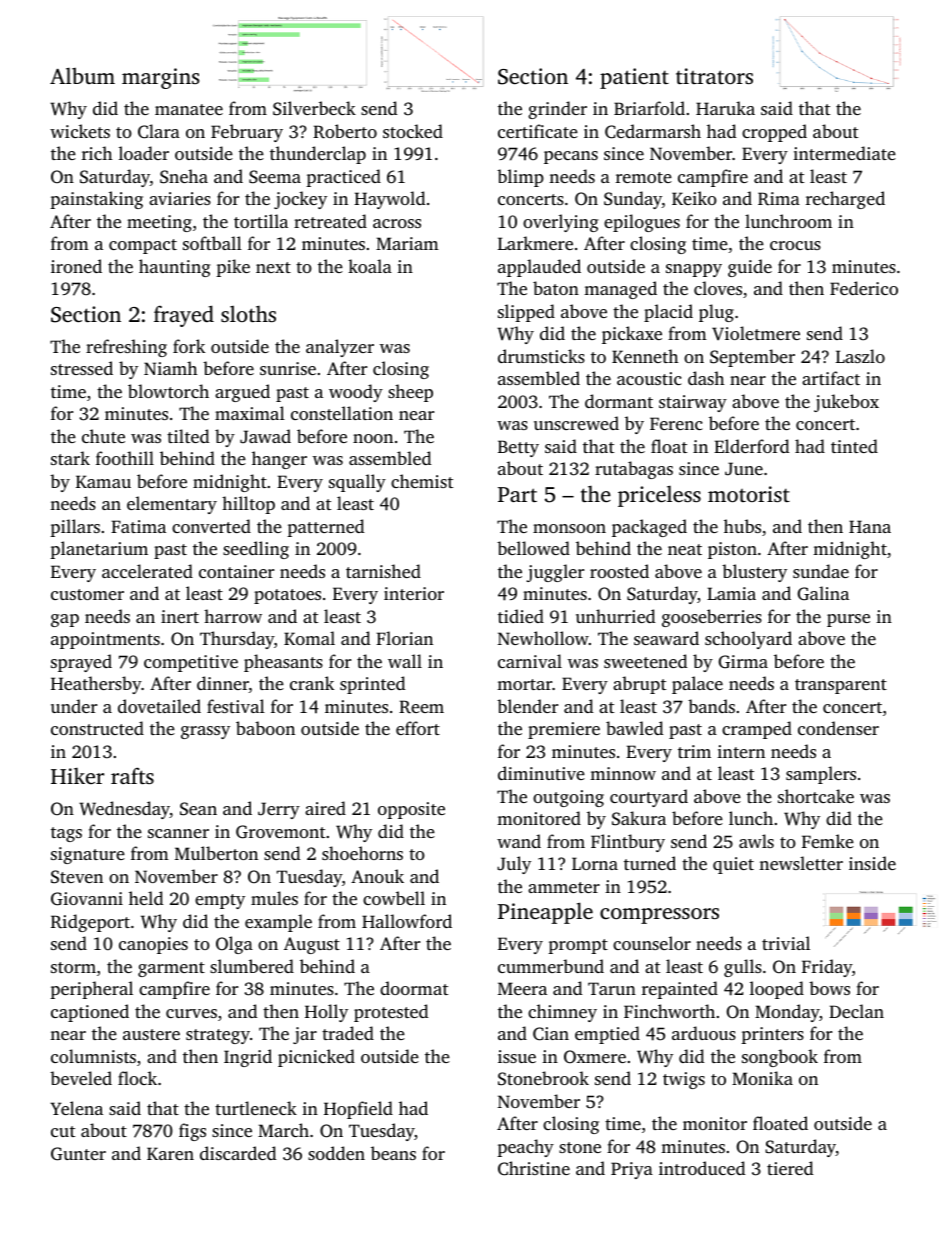 The height and width of the screenshot is (1233, 952). I want to click on inside, so click(872, 863).
